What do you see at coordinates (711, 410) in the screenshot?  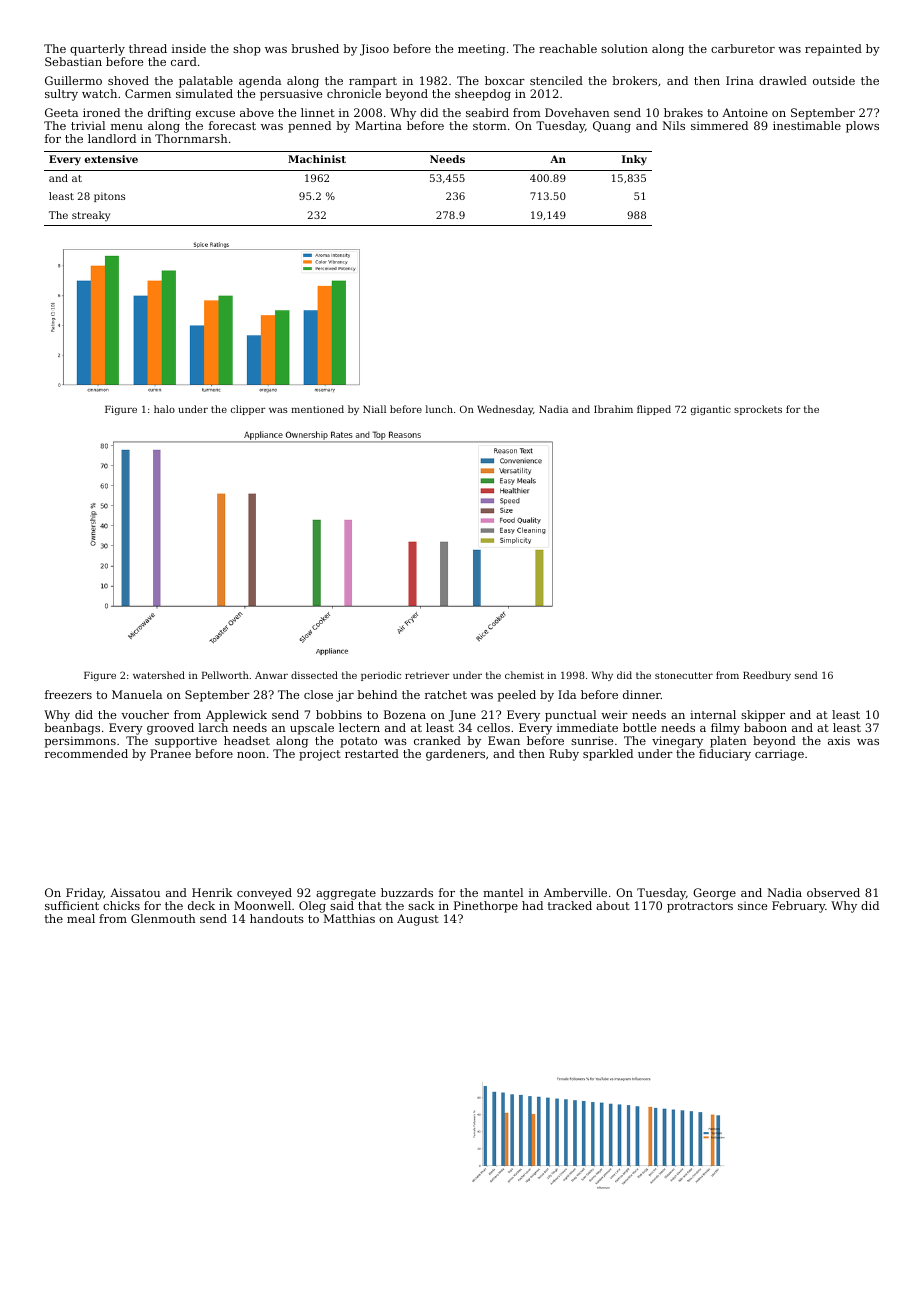 I see `gigantic` at bounding box center [711, 410].
